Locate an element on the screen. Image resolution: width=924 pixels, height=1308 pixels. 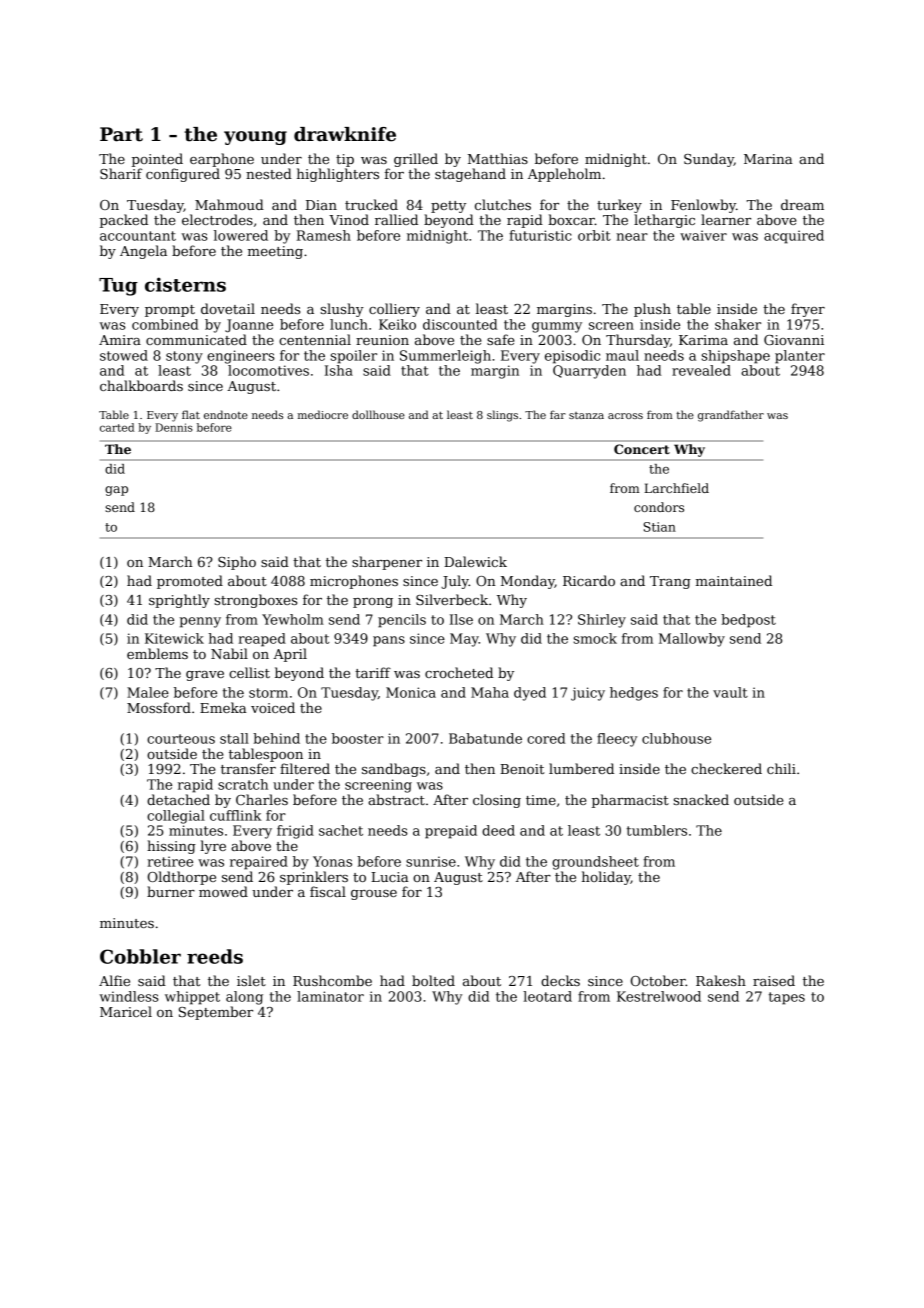
endnote is located at coordinates (226, 414).
